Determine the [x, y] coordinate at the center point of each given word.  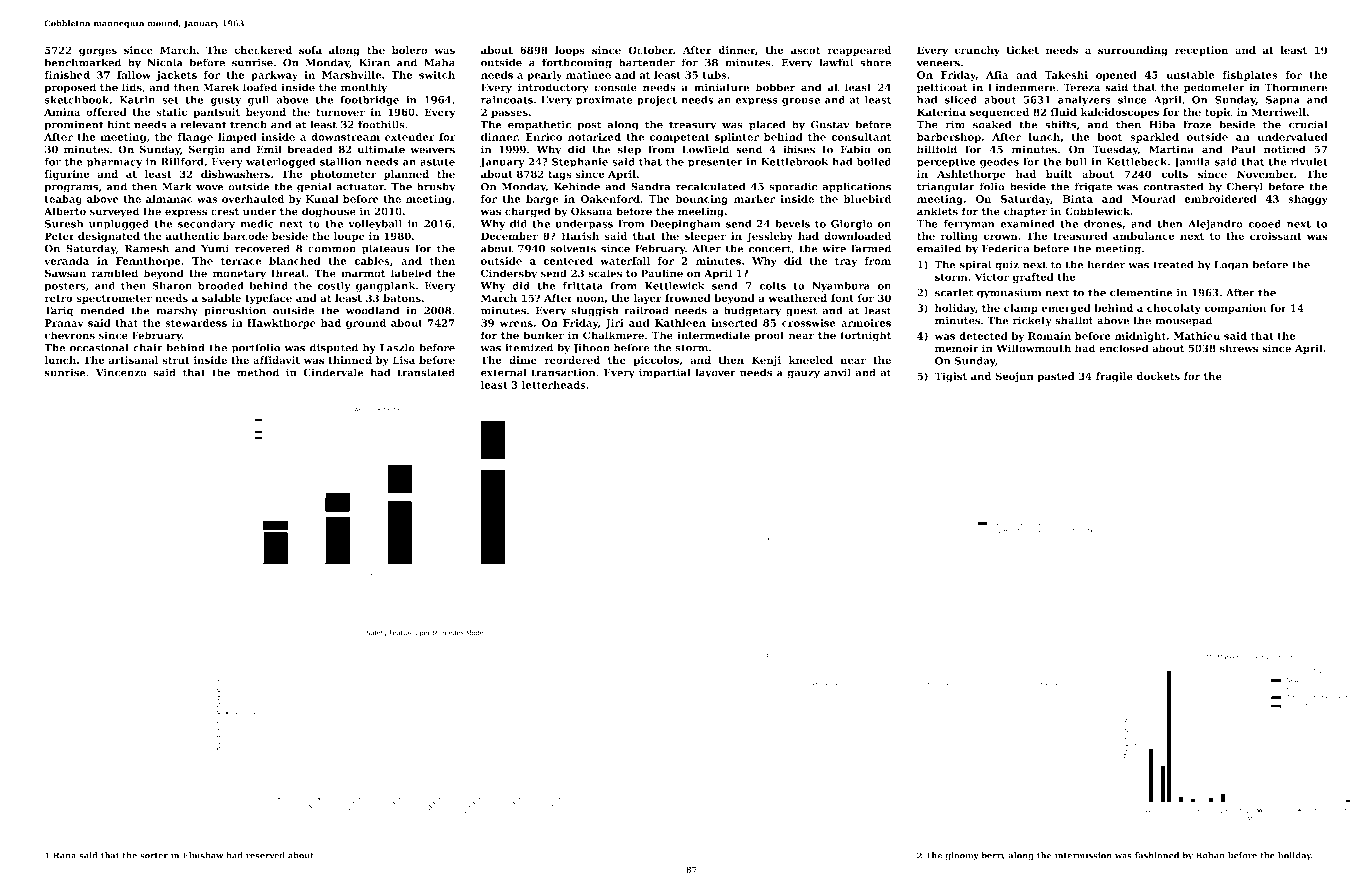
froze [1197, 124]
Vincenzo [121, 372]
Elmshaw [203, 855]
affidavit [276, 360]
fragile [1114, 377]
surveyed [114, 212]
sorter [154, 856]
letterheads [554, 385]
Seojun [1014, 377]
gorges [98, 52]
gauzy [803, 375]
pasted [1056, 377]
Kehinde [577, 186]
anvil [837, 372]
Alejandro [1215, 224]
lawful [836, 62]
